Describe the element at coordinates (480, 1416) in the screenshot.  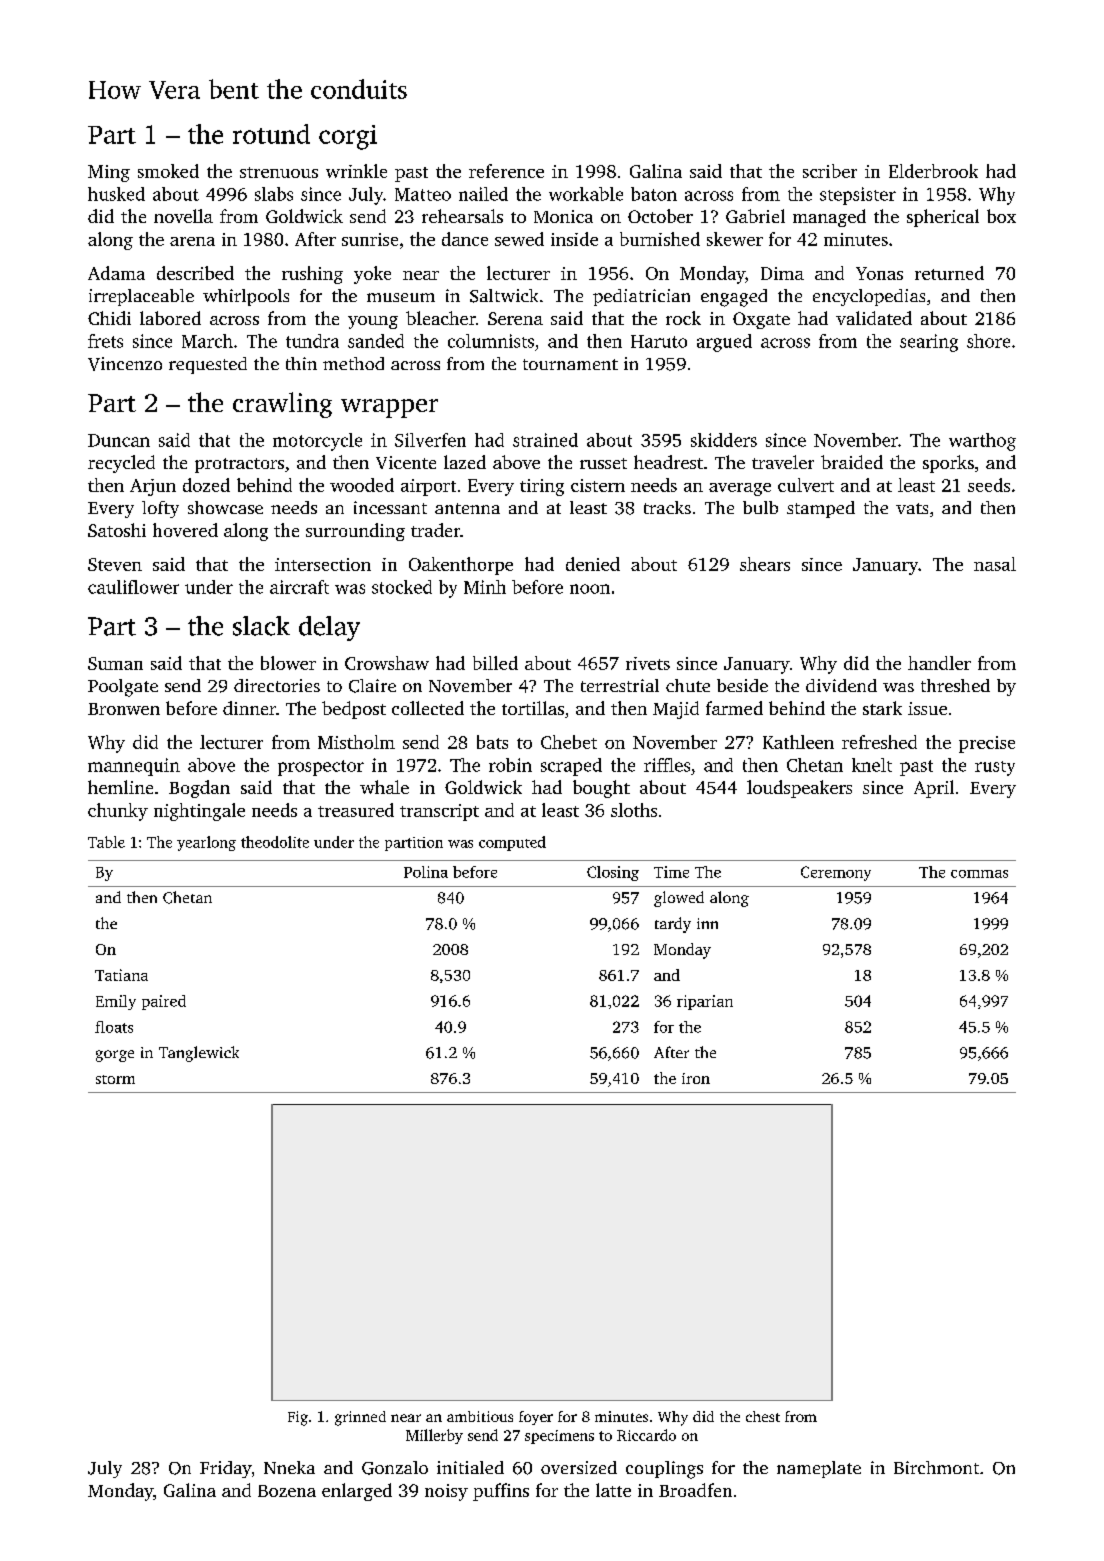
I see `ambitious` at that location.
